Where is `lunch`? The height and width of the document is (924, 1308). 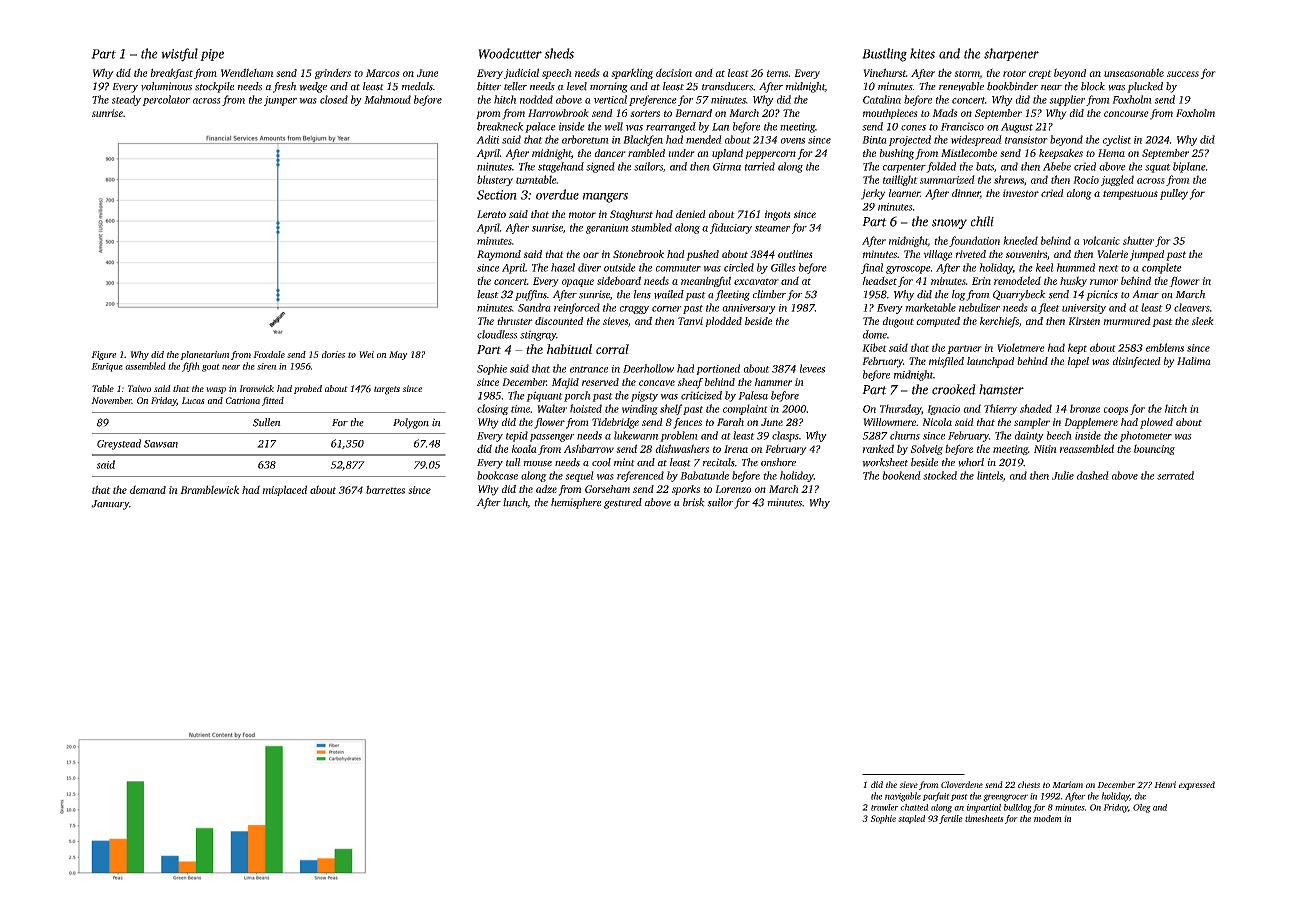 lunch is located at coordinates (515, 503).
